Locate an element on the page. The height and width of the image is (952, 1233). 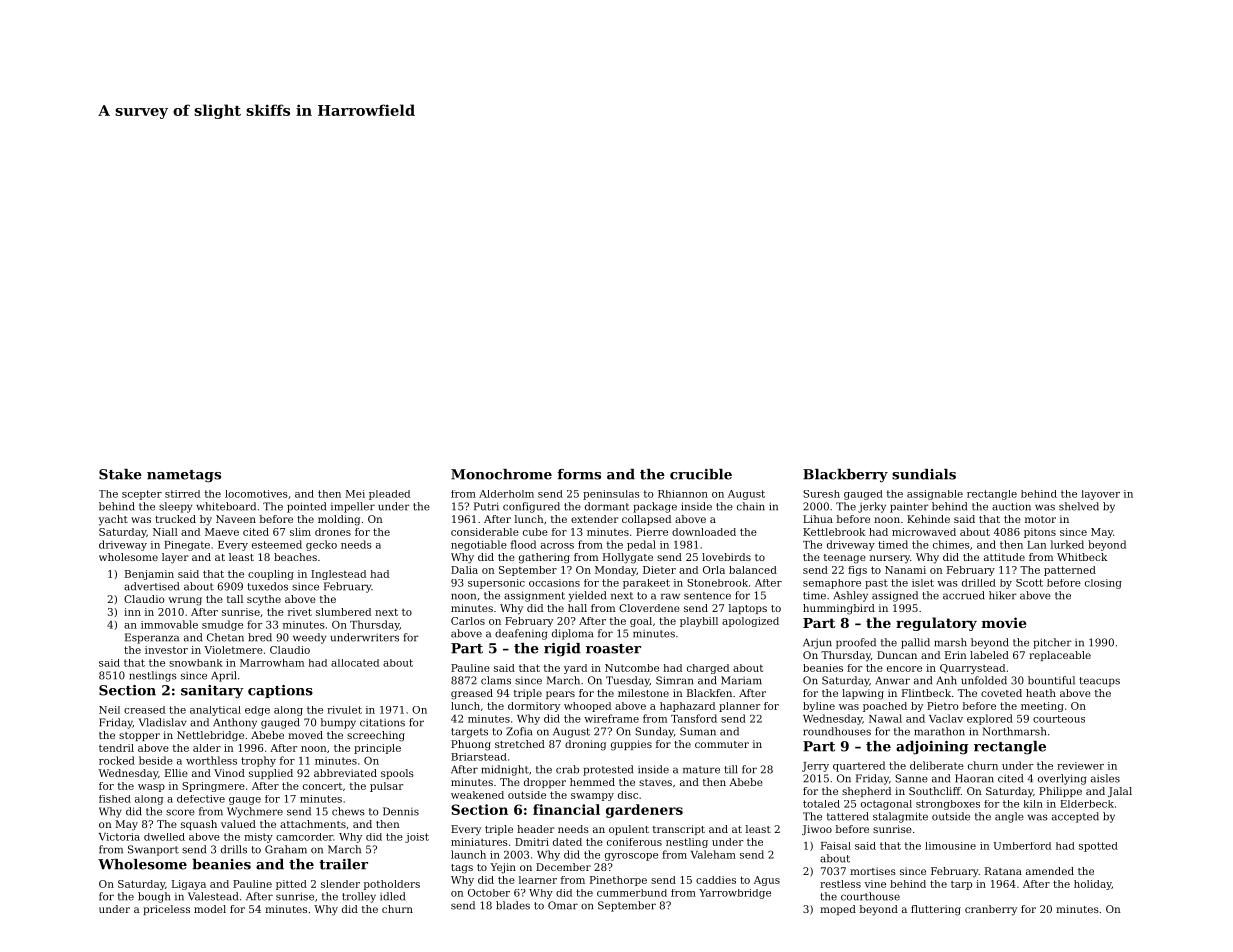
trailer is located at coordinates (343, 864).
